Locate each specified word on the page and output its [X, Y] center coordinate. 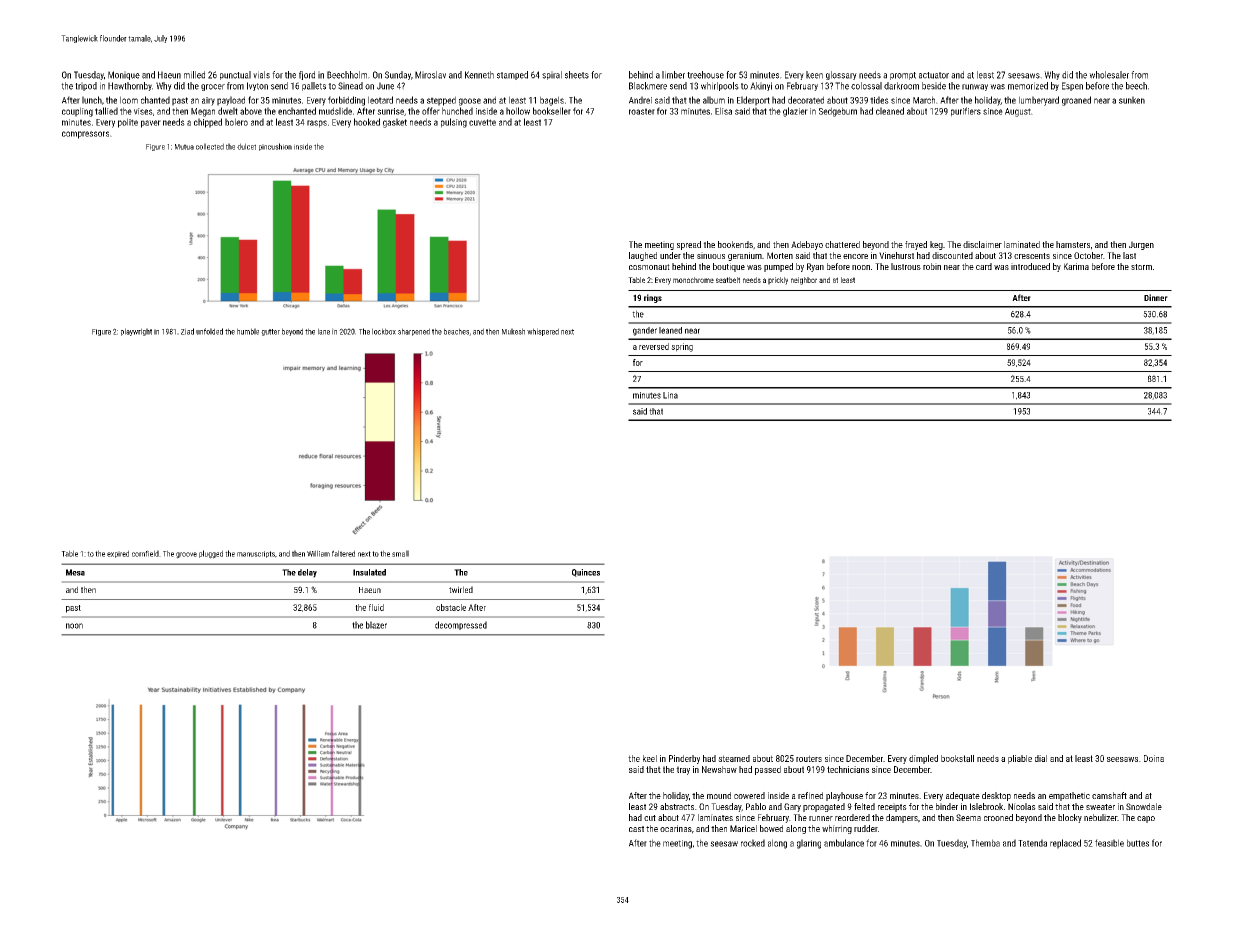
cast [636, 829]
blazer [376, 625]
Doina [1154, 758]
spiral [552, 75]
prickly [778, 281]
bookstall [957, 758]
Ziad [187, 331]
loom [129, 100]
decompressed [461, 625]
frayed [916, 245]
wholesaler [1109, 75]
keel [650, 758]
